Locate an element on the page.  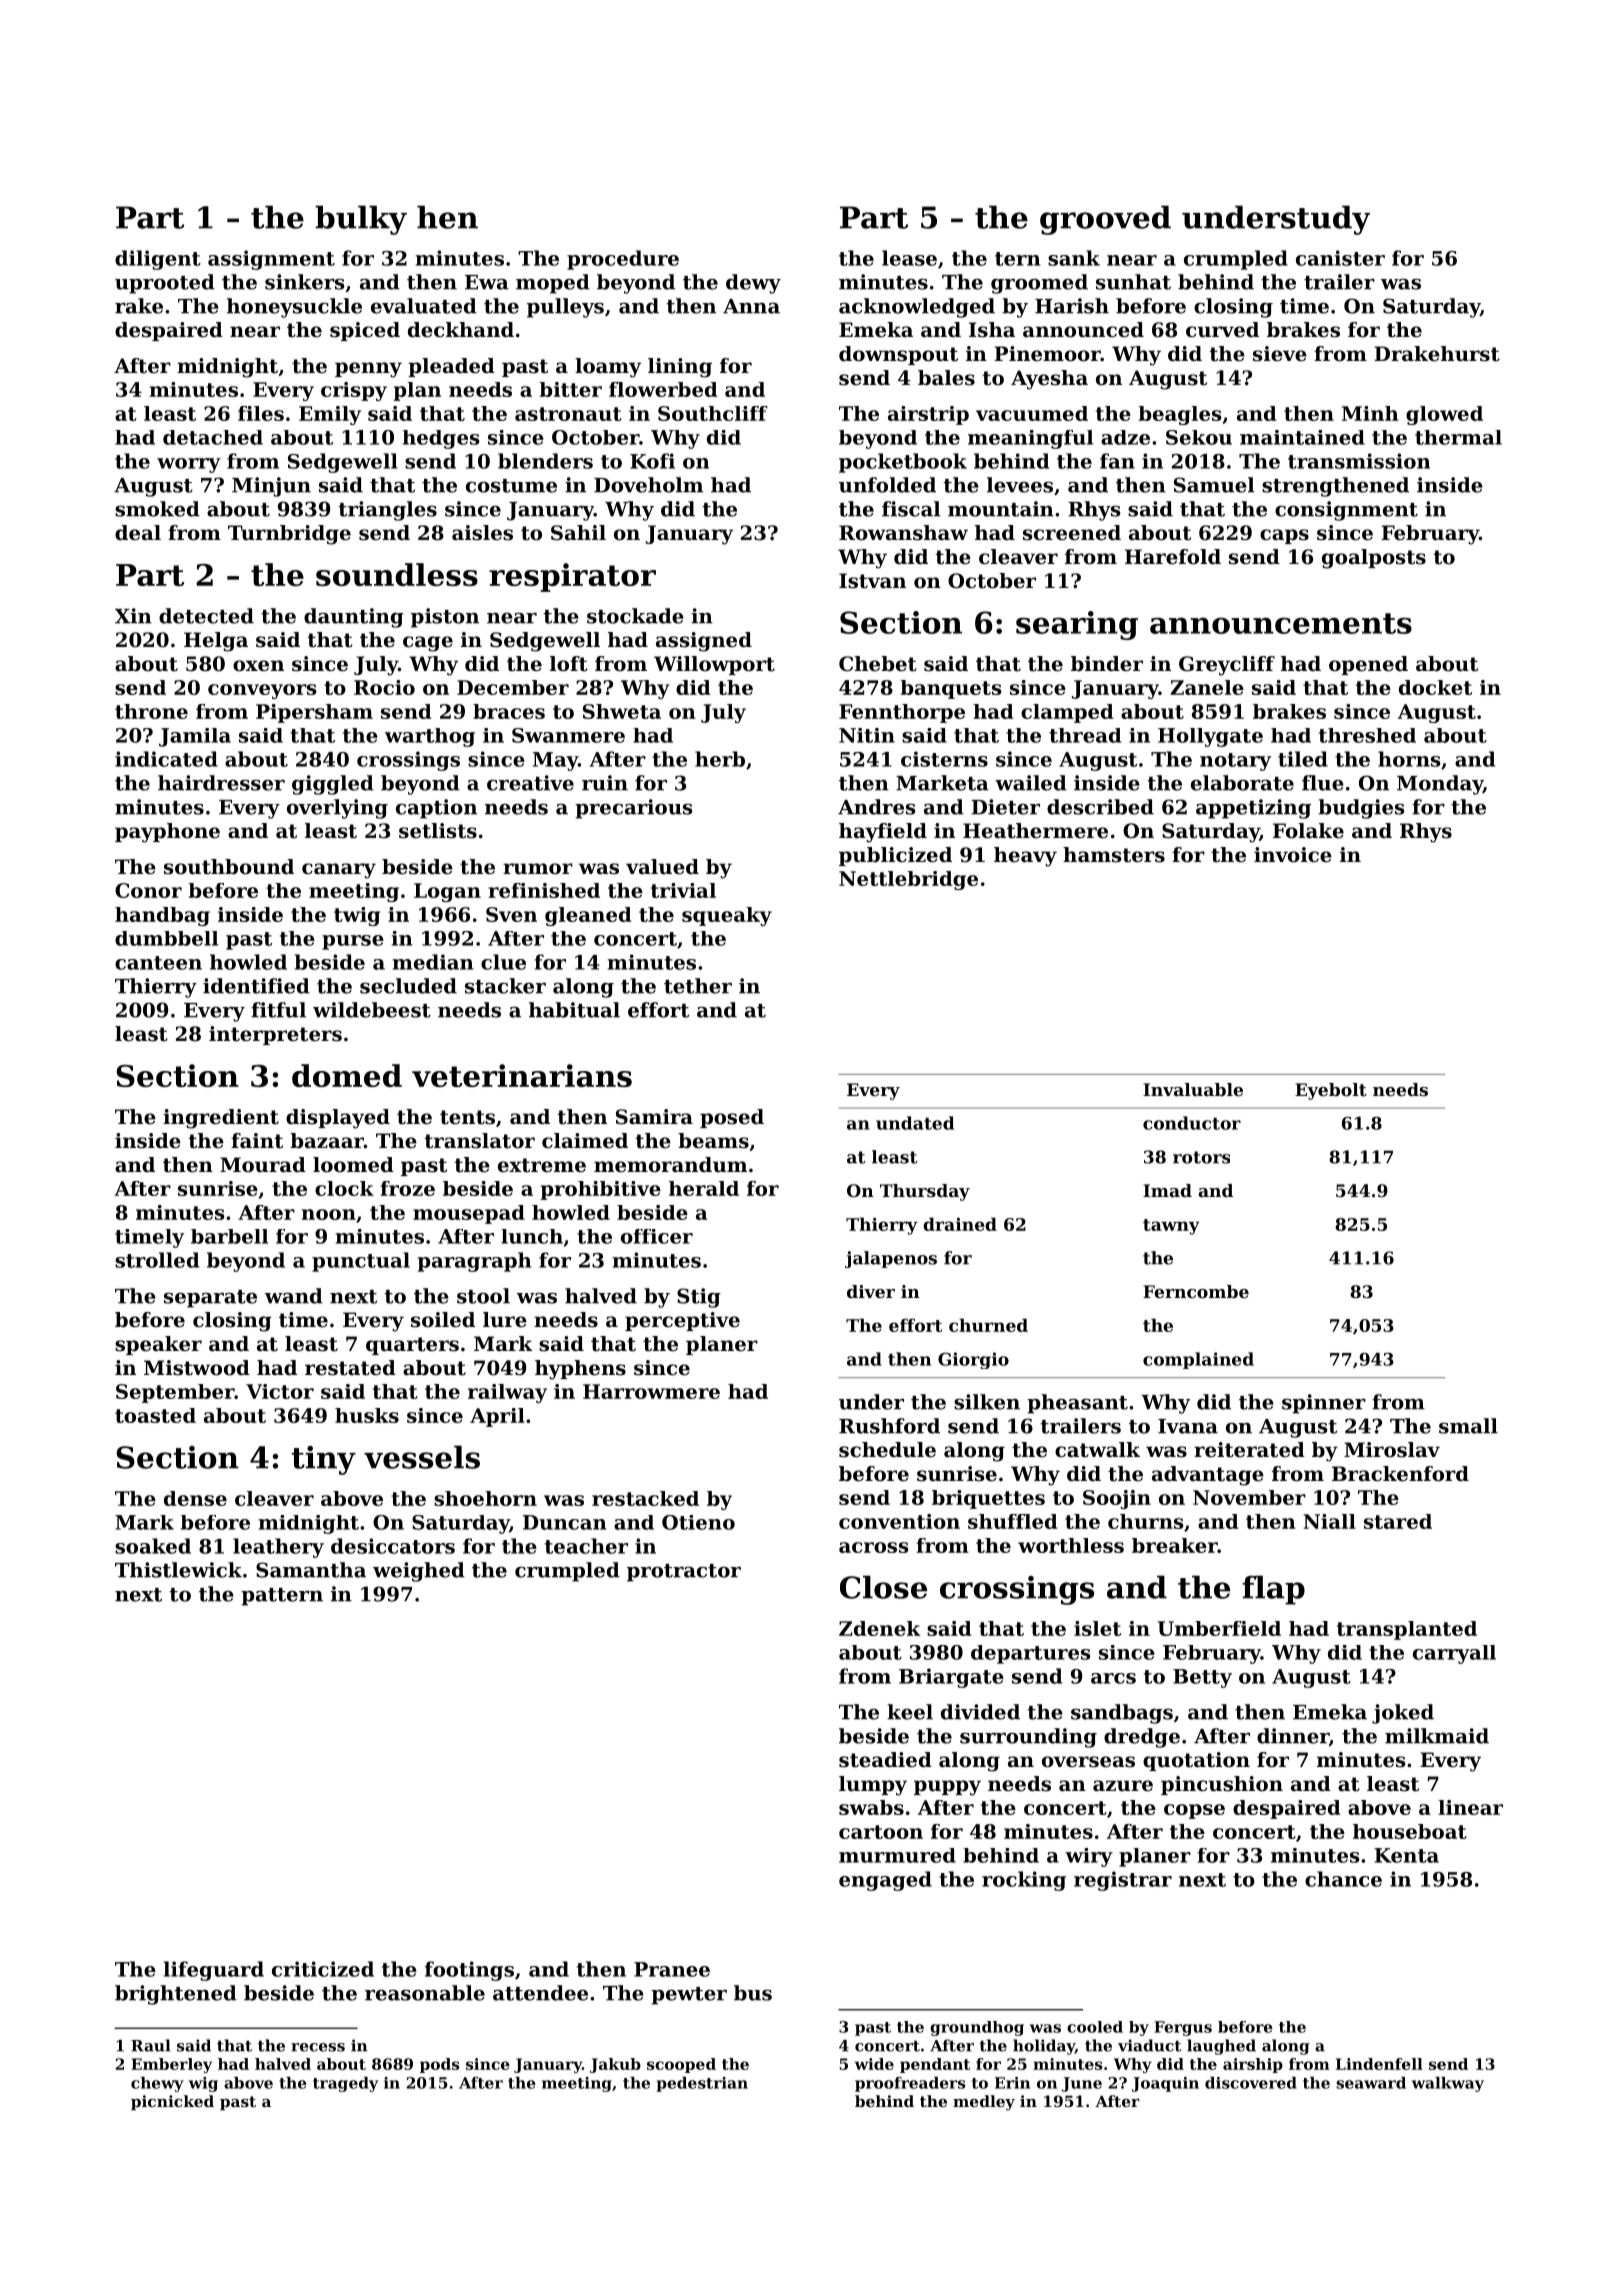
stacker is located at coordinates (505, 986).
